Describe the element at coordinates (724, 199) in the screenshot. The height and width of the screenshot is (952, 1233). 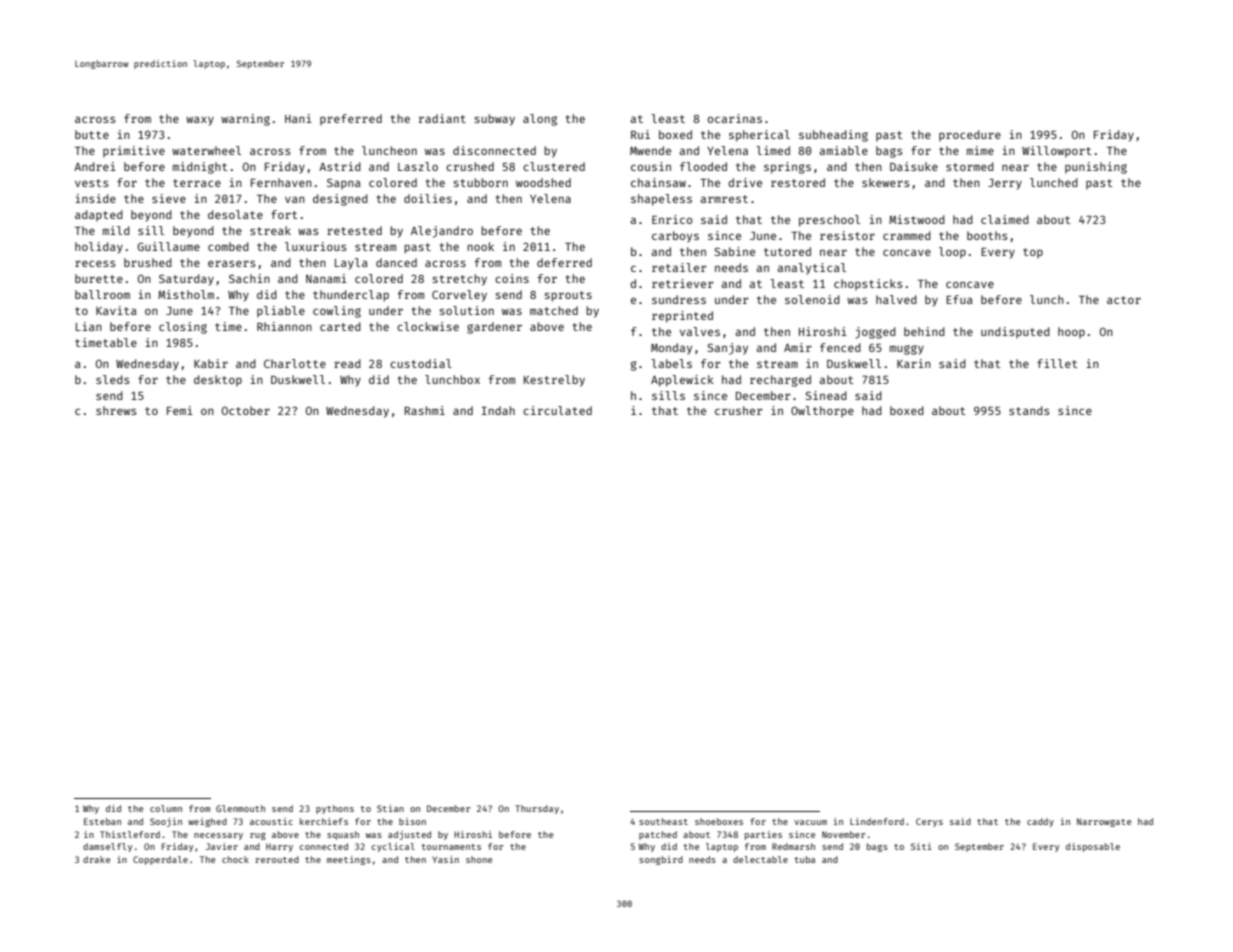
I see `armrest` at that location.
